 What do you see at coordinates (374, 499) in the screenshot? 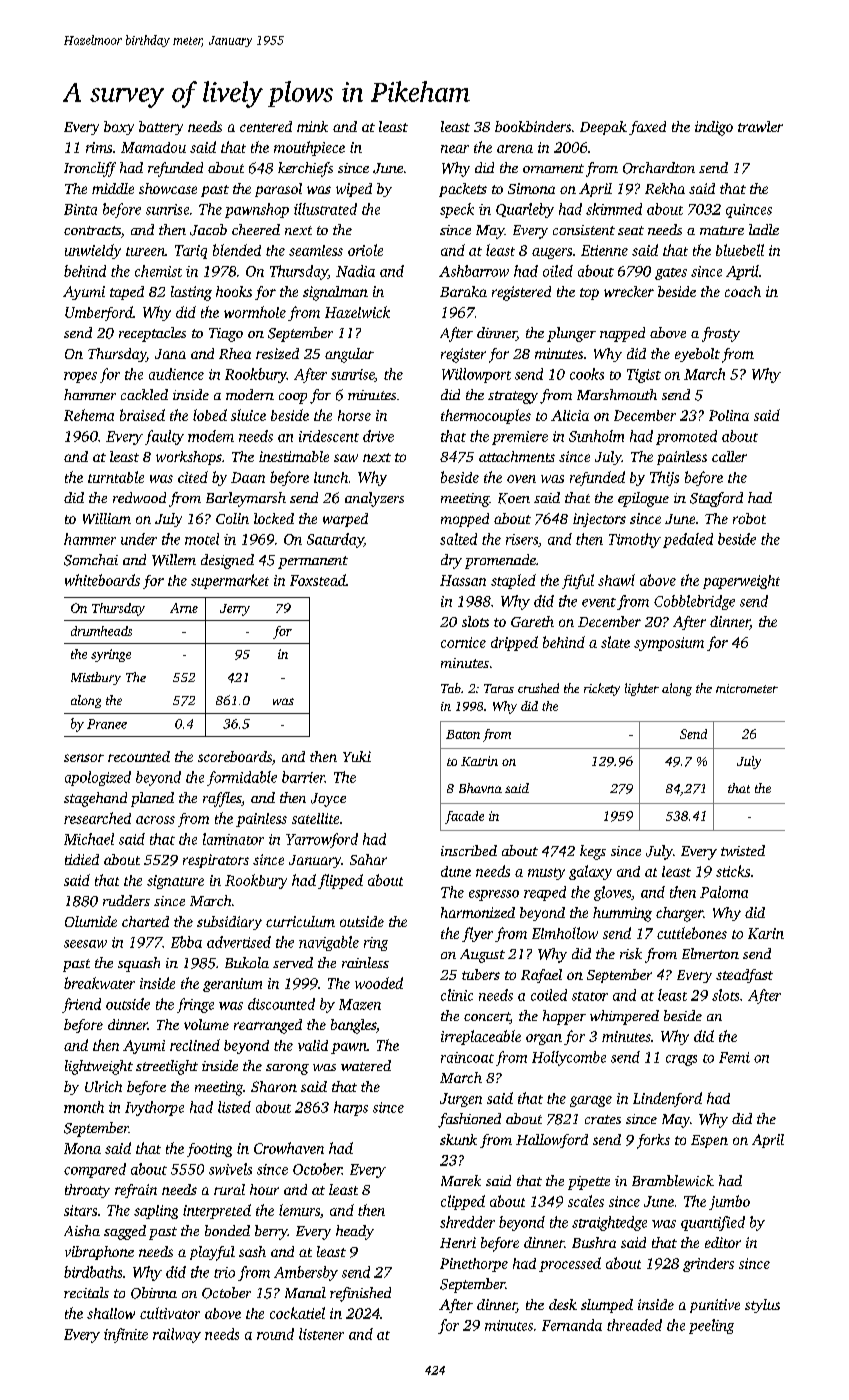
I see `analyzers` at bounding box center [374, 499].
